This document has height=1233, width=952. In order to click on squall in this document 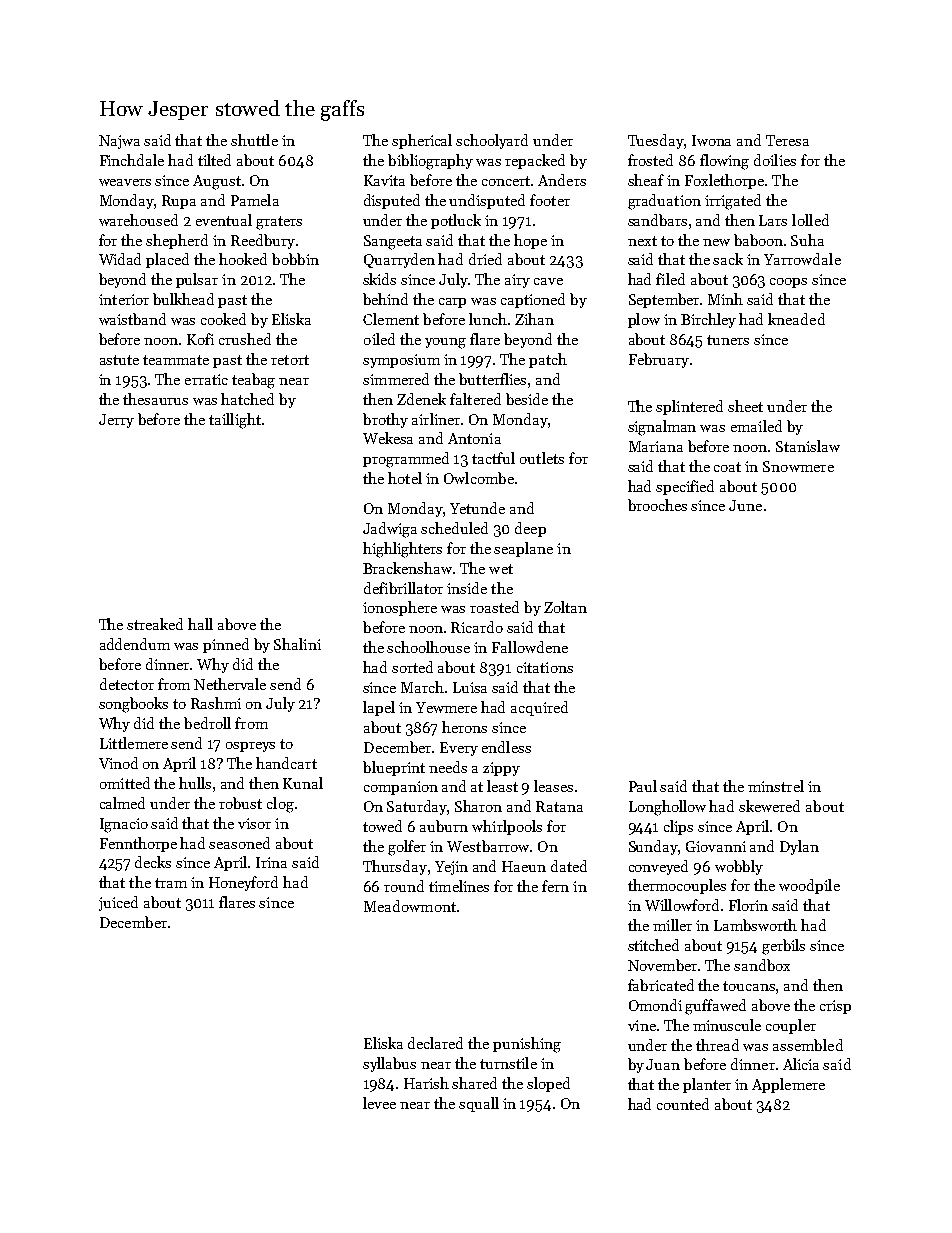, I will do `click(479, 1104)`.
